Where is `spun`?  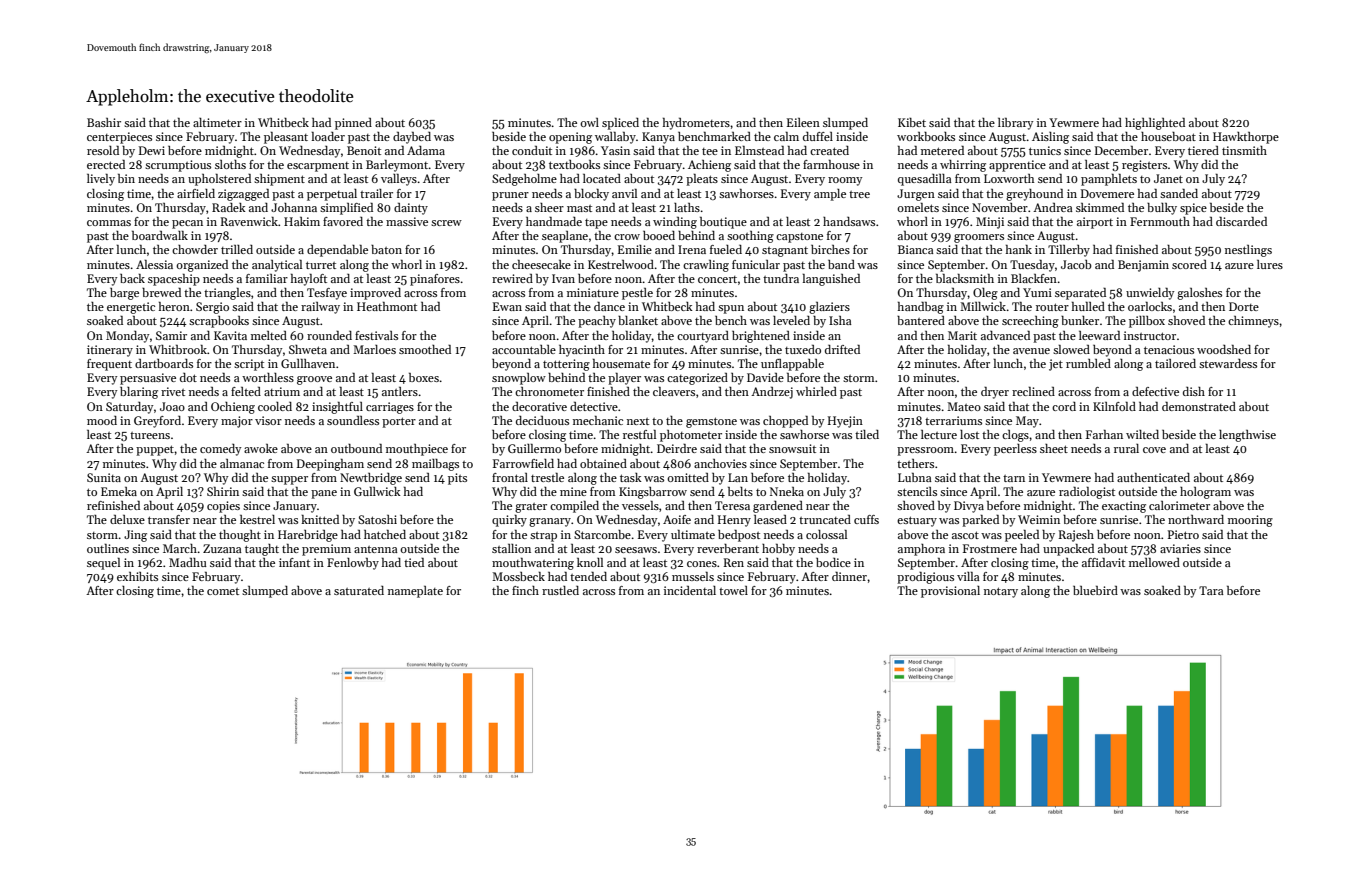 spun is located at coordinates (731, 309).
